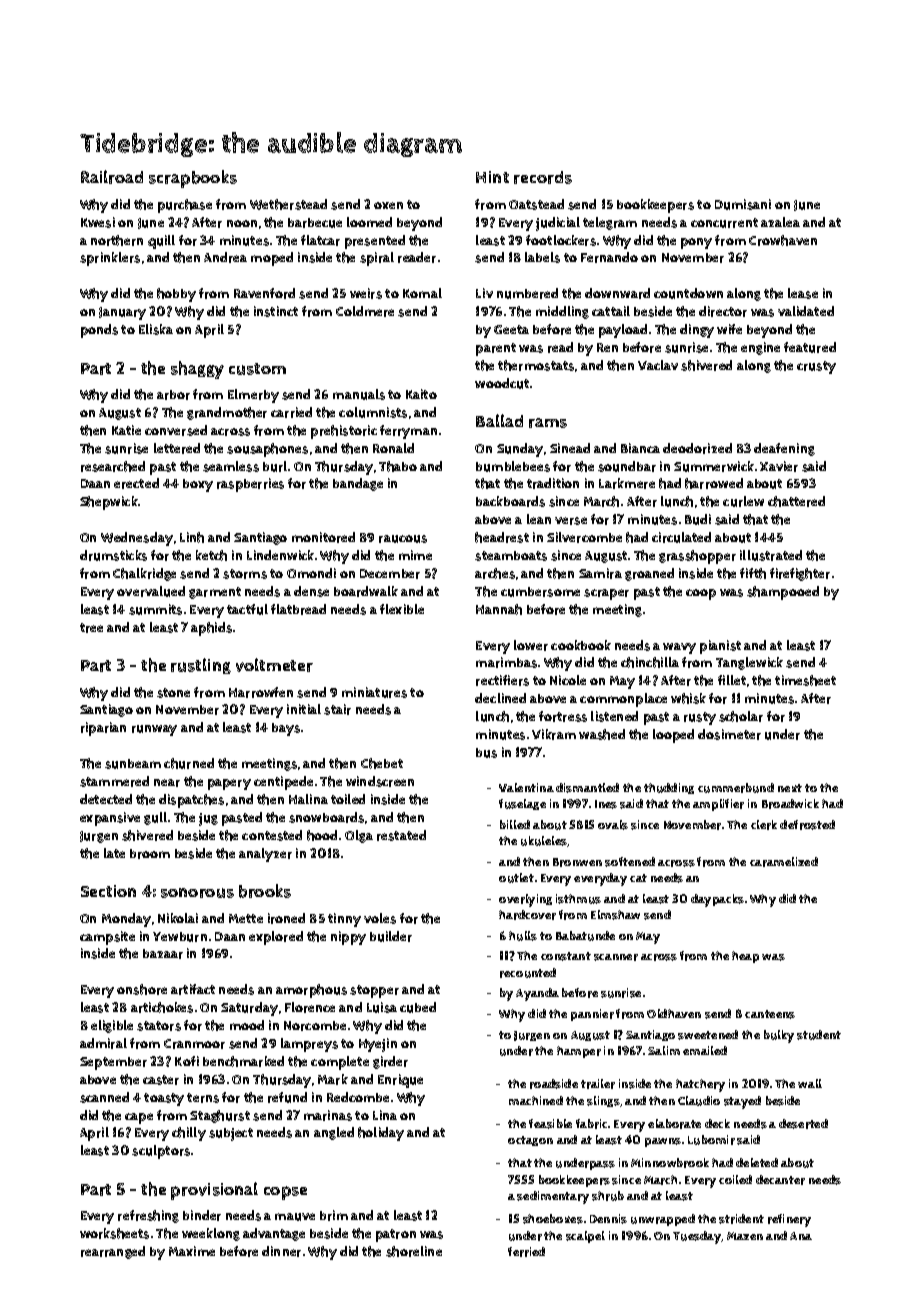 The height and width of the screenshot is (1308, 924). I want to click on purchase, so click(185, 206).
